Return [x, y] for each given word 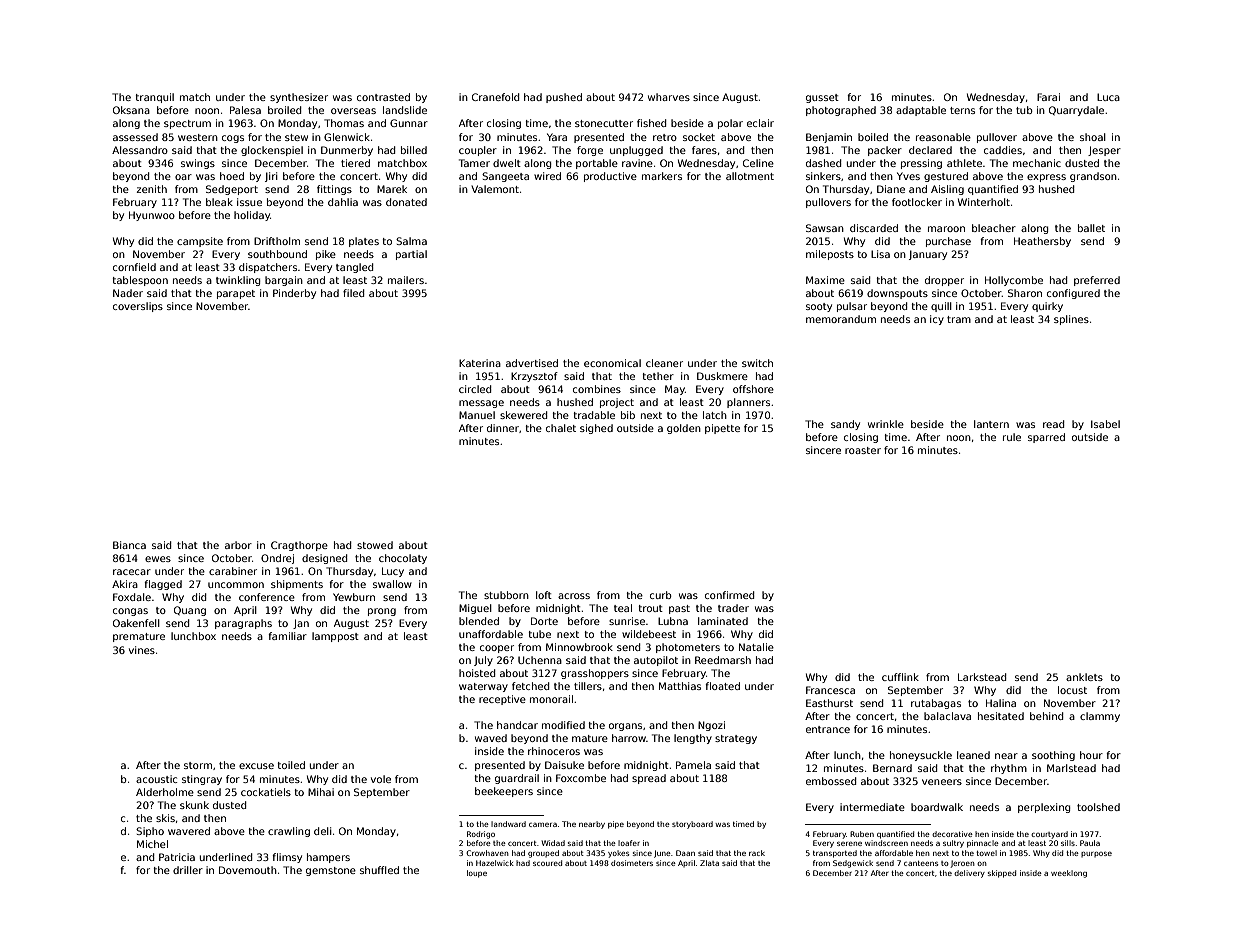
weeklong [1069, 874]
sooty [819, 307]
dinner [503, 428]
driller [188, 870]
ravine [637, 163]
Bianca [129, 545]
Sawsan [825, 228]
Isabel [1105, 424]
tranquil [154, 98]
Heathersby [1042, 242]
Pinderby [294, 294]
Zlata [709, 863]
